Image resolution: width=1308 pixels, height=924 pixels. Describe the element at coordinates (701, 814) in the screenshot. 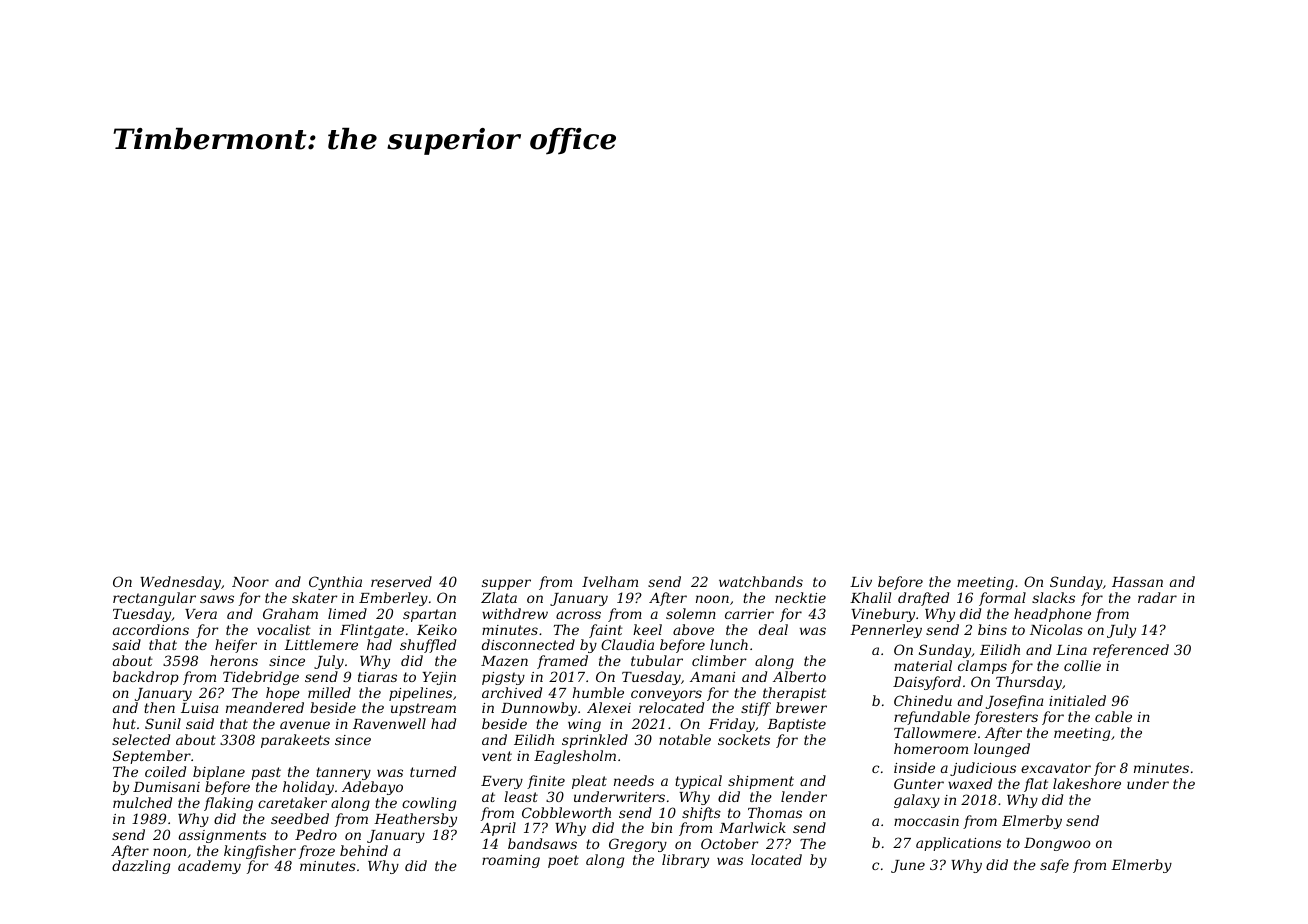

I see `shifts` at that location.
